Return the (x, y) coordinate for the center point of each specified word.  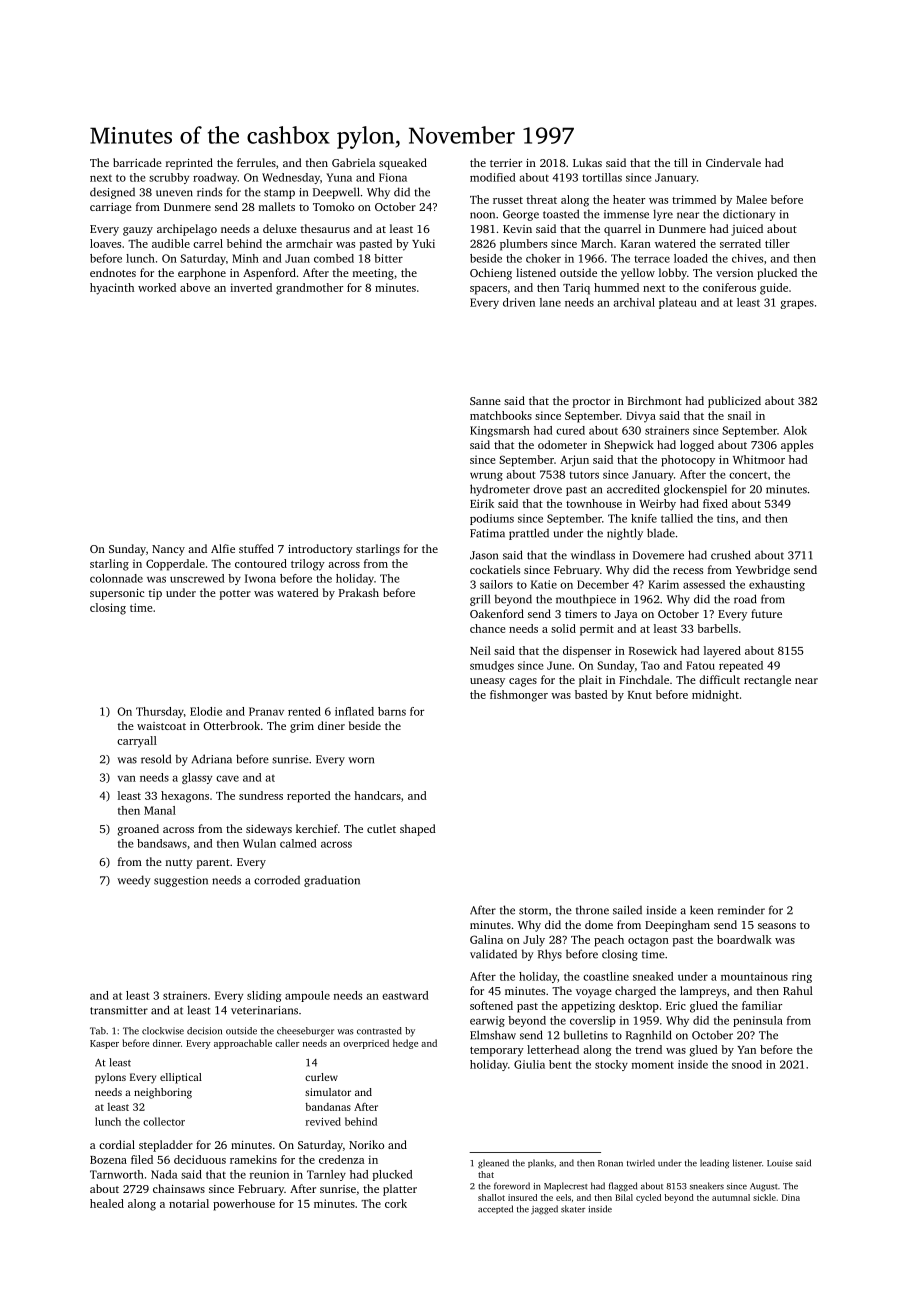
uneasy (487, 682)
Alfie (223, 548)
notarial (189, 1203)
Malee (751, 199)
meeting (373, 274)
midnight (715, 696)
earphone (202, 274)
